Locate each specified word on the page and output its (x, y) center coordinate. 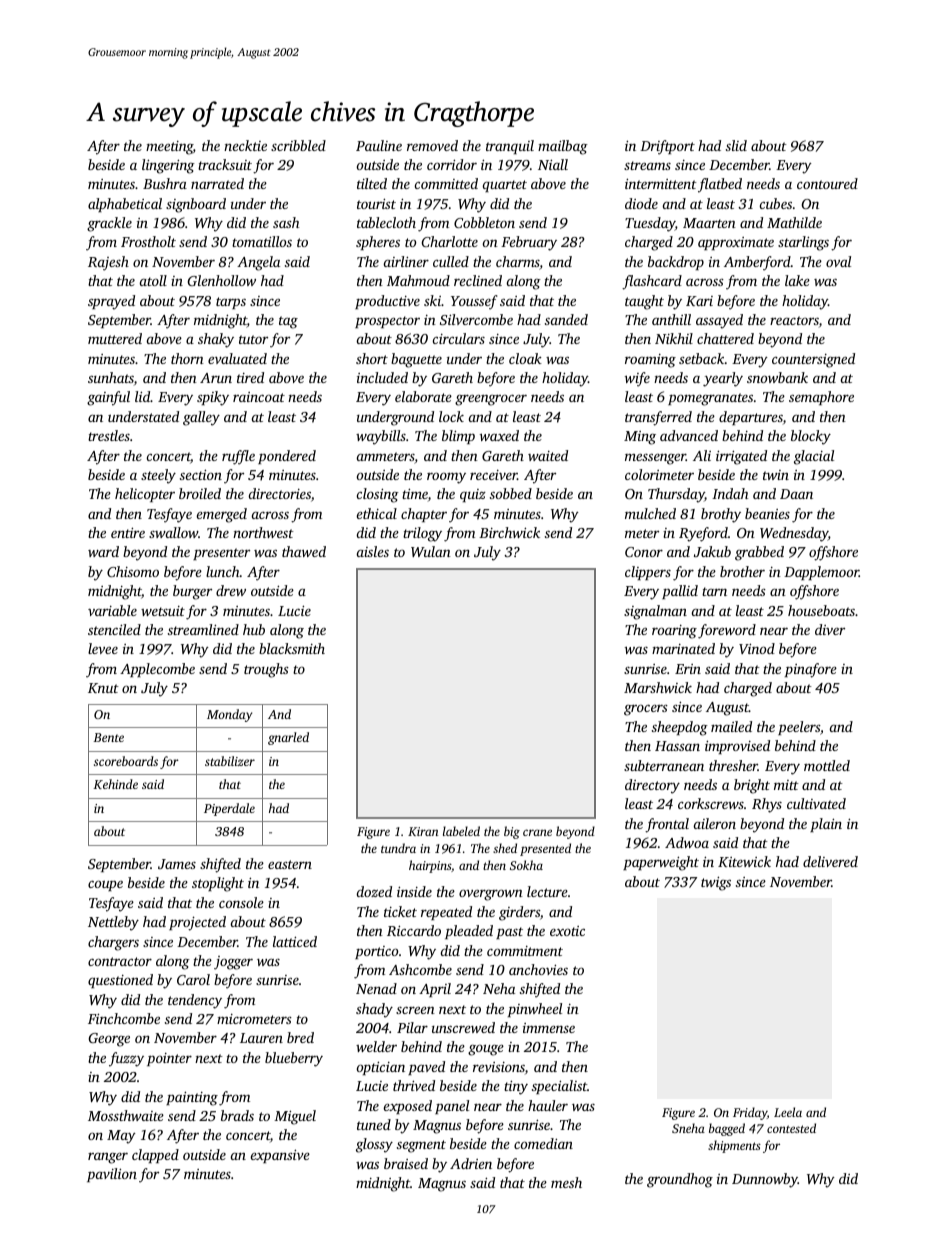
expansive (280, 1156)
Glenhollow (222, 280)
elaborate (423, 396)
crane (537, 832)
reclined (478, 280)
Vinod (757, 648)
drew (231, 590)
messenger (655, 459)
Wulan (431, 551)
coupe (105, 885)
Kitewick (744, 861)
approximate (736, 243)
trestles (109, 435)
